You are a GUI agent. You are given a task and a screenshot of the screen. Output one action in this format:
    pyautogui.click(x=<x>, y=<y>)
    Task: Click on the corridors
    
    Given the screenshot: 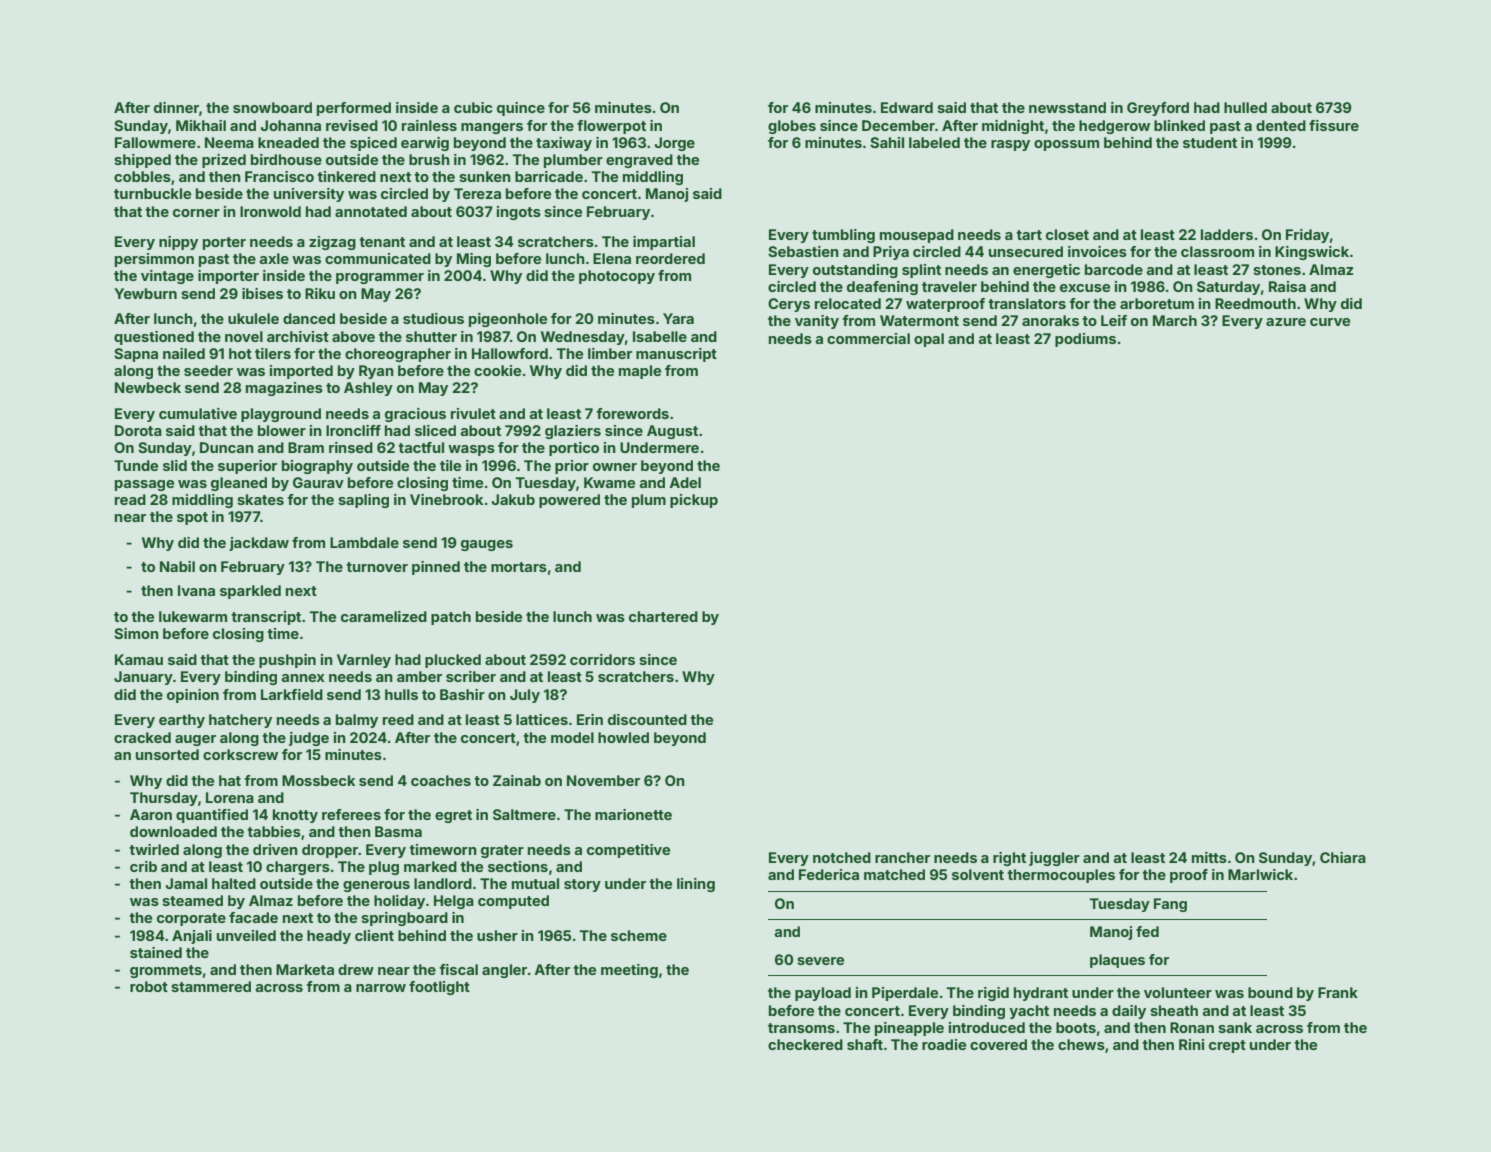 What is the action you would take?
    pyautogui.click(x=602, y=659)
